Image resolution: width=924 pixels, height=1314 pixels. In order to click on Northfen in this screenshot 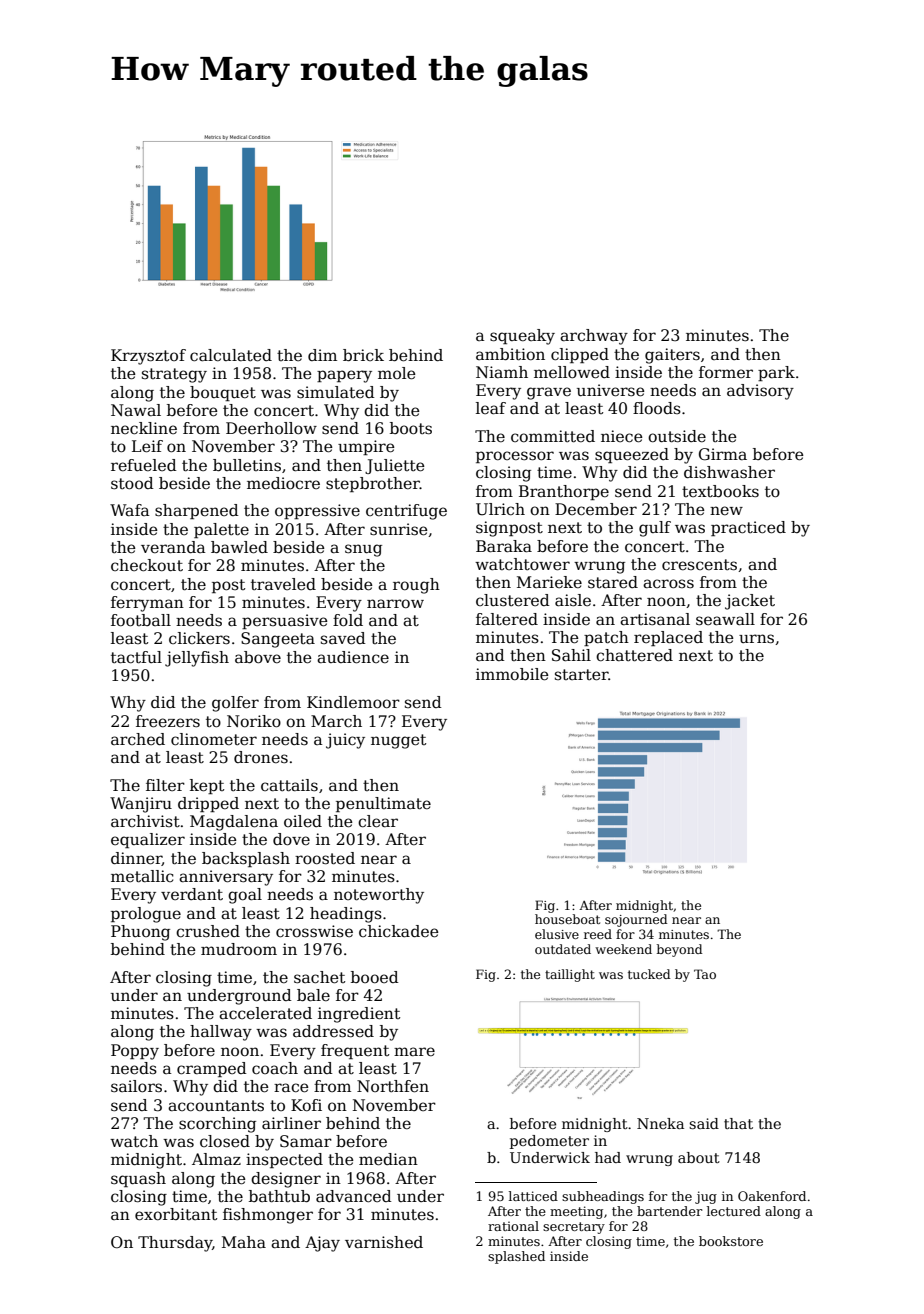, I will do `click(393, 1086)`.
